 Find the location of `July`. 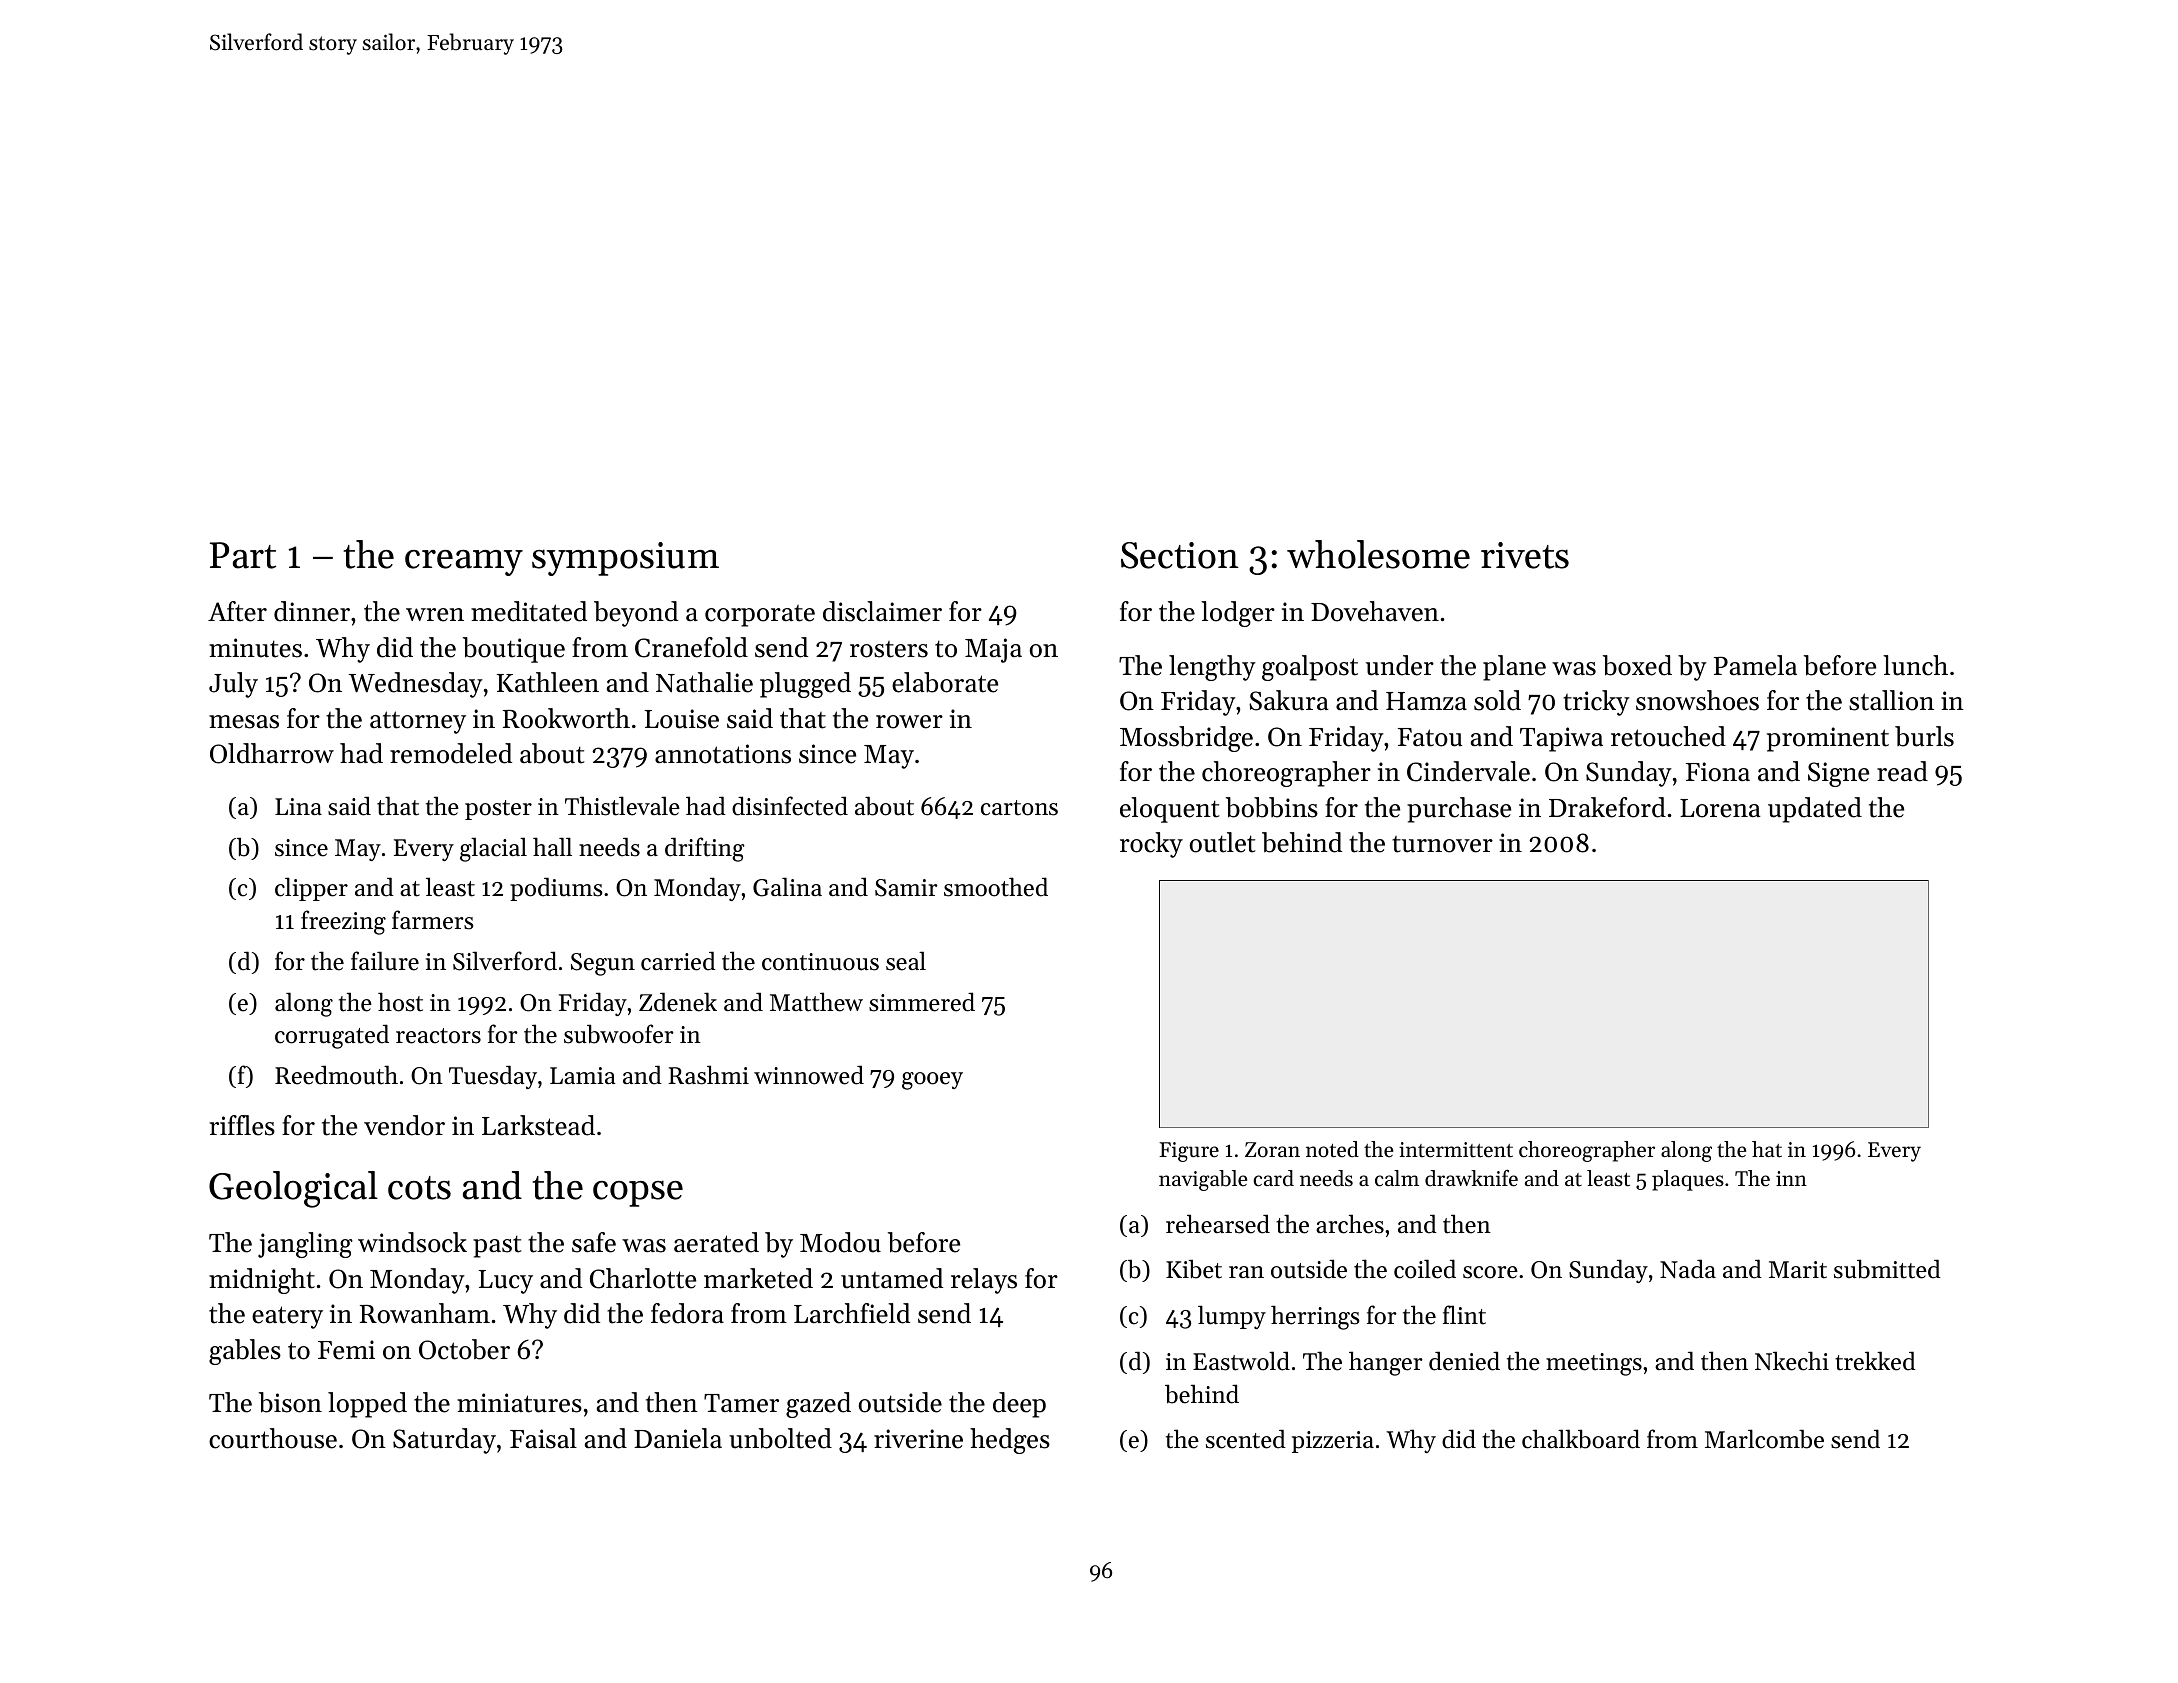

July is located at coordinates (233, 685).
